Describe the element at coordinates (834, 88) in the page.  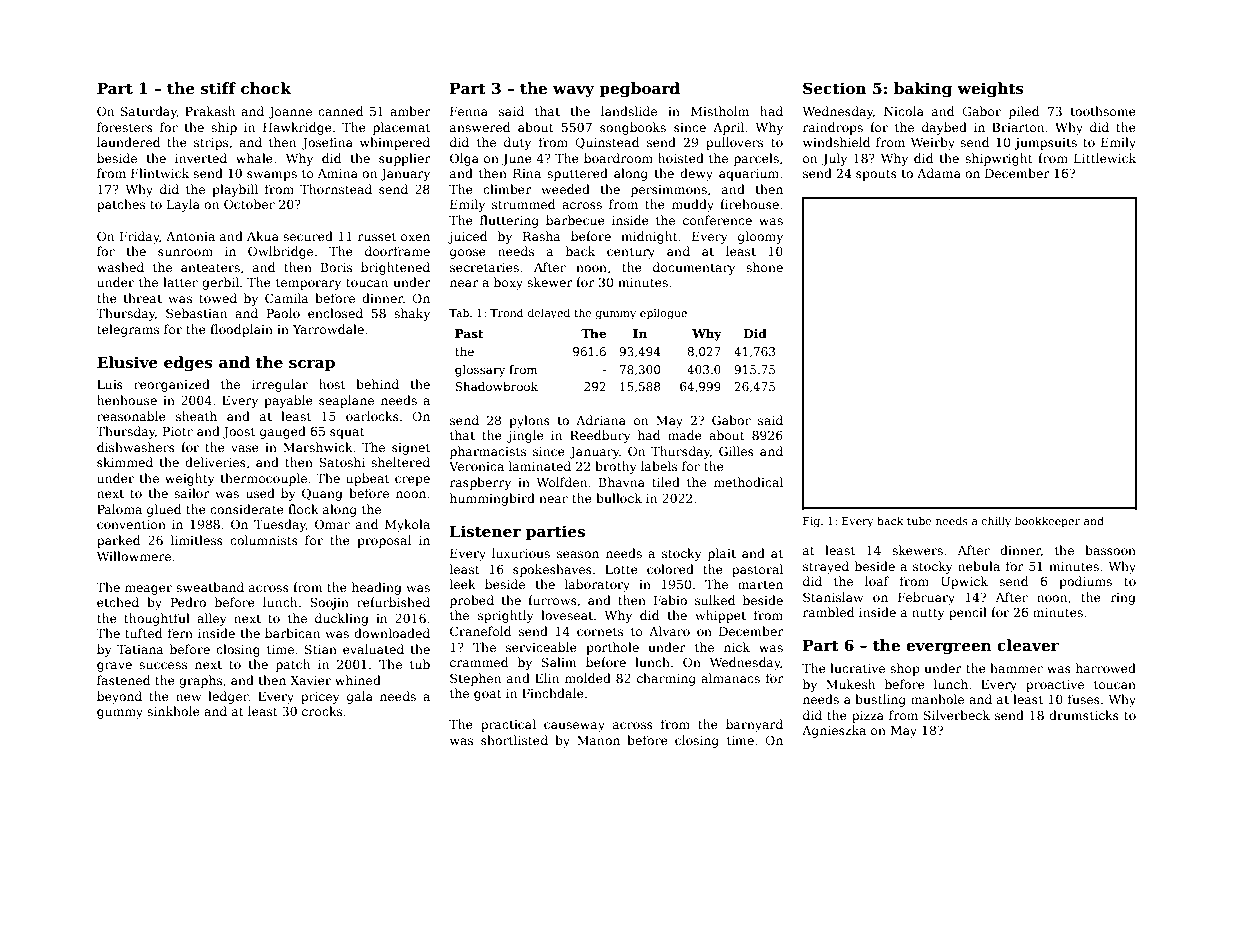
I see `Section` at that location.
